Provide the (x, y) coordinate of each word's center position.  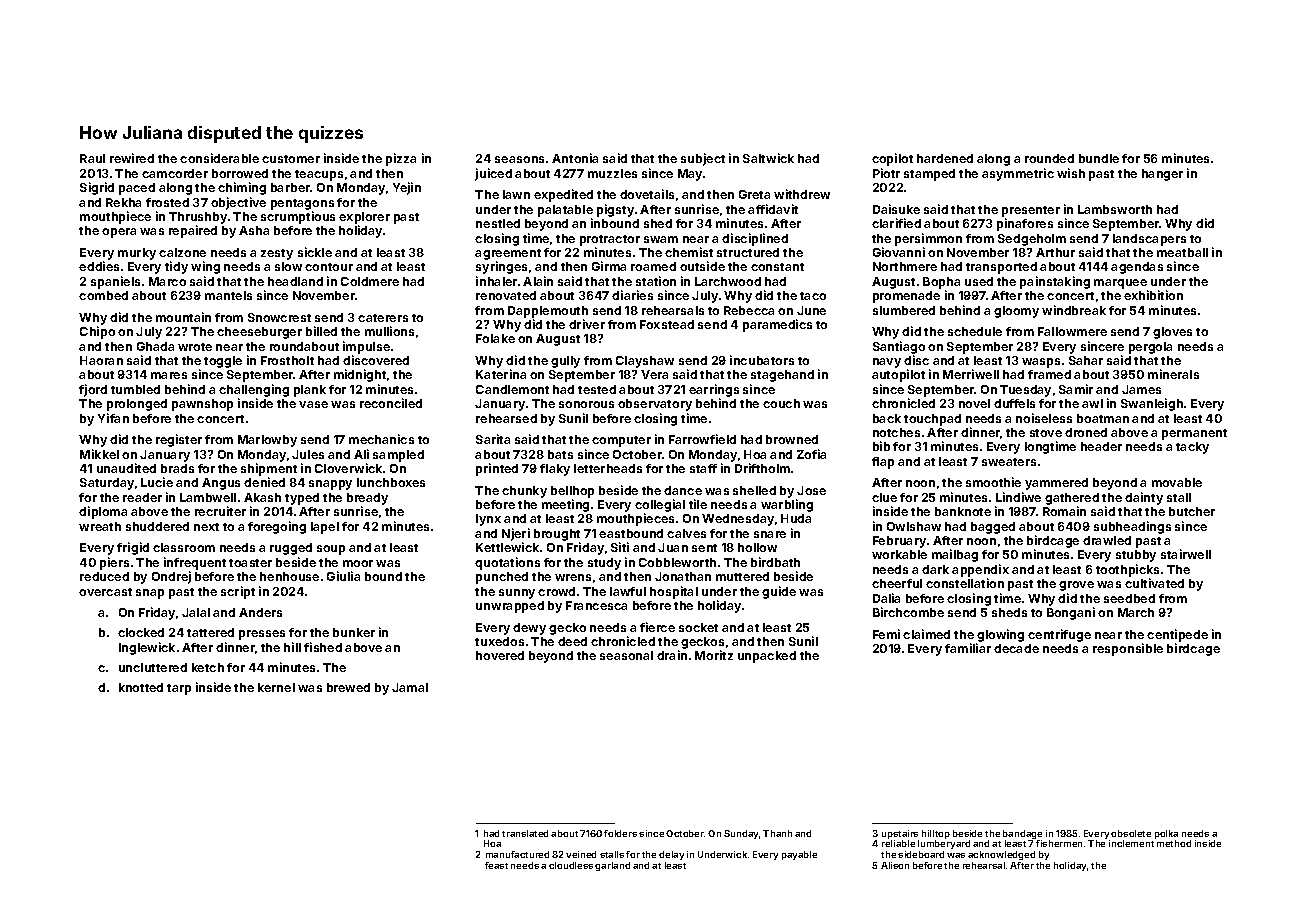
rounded (1049, 158)
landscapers (1149, 240)
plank (310, 391)
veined (581, 854)
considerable (219, 158)
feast (496, 865)
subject (703, 159)
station (656, 281)
